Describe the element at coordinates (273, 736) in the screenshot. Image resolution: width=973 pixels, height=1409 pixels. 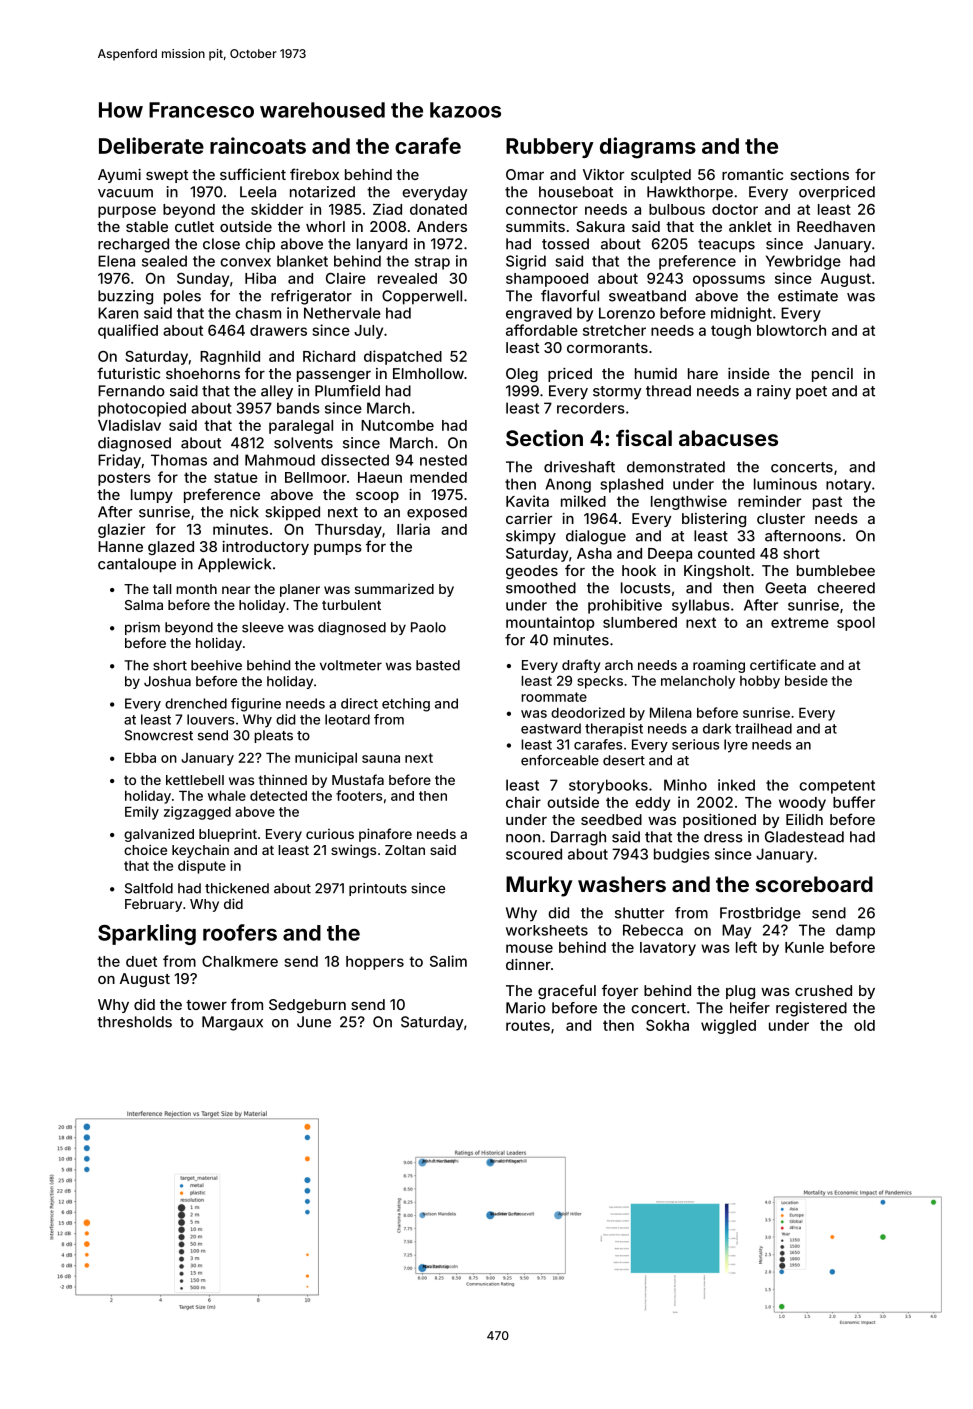
I see `pleats` at that location.
